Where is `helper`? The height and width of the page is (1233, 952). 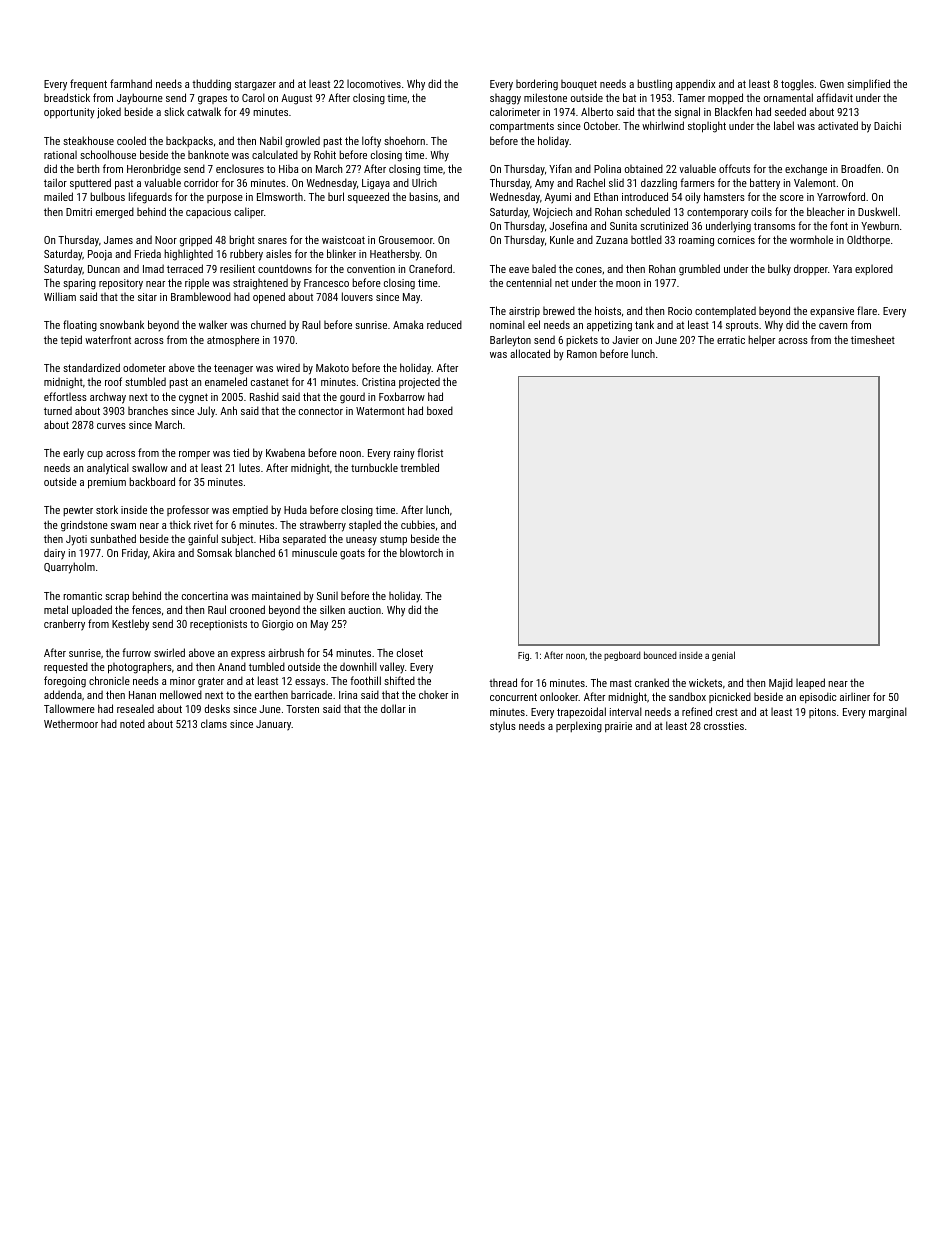 helper is located at coordinates (761, 341).
